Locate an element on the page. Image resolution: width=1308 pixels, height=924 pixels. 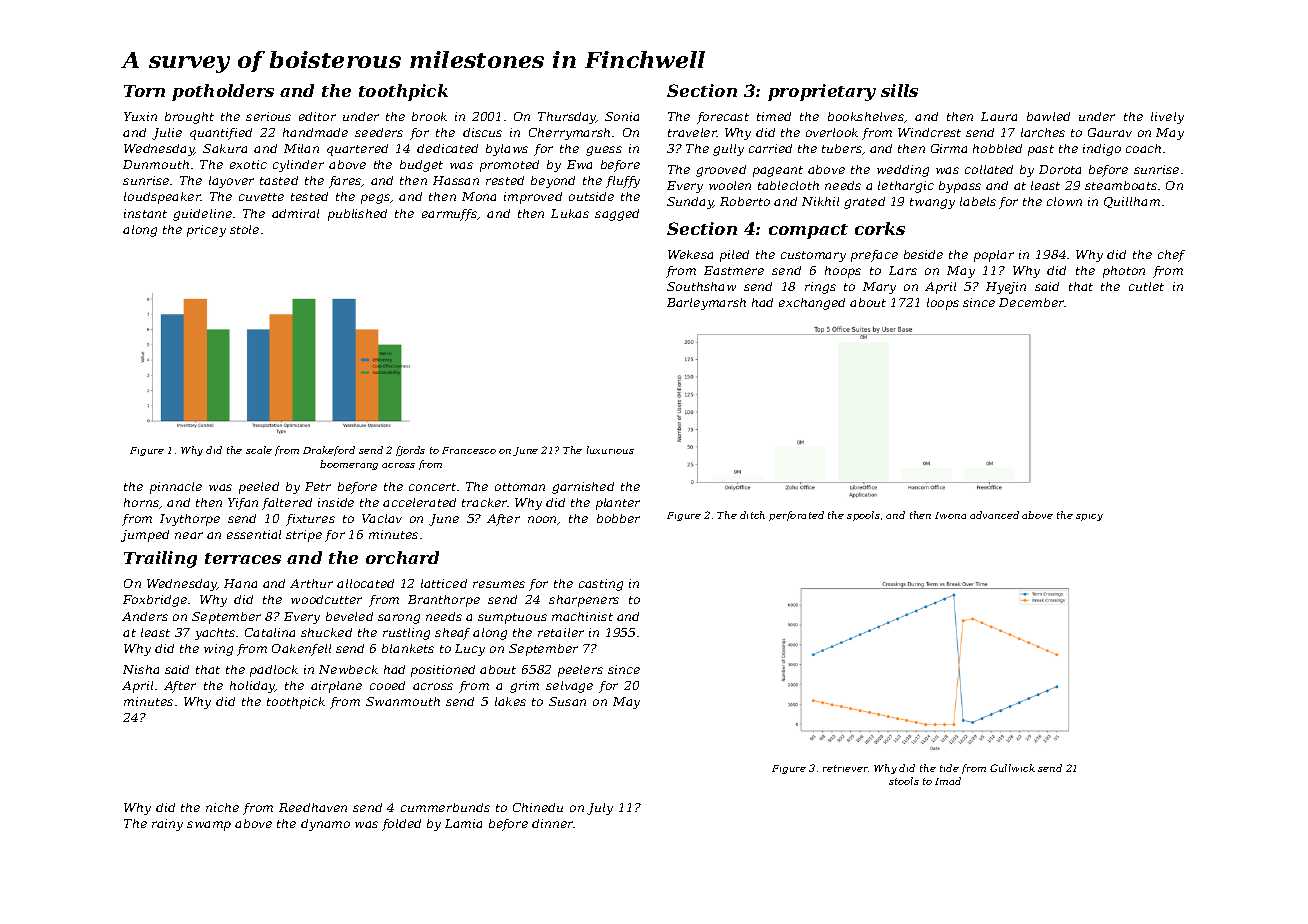
brook is located at coordinates (429, 116).
